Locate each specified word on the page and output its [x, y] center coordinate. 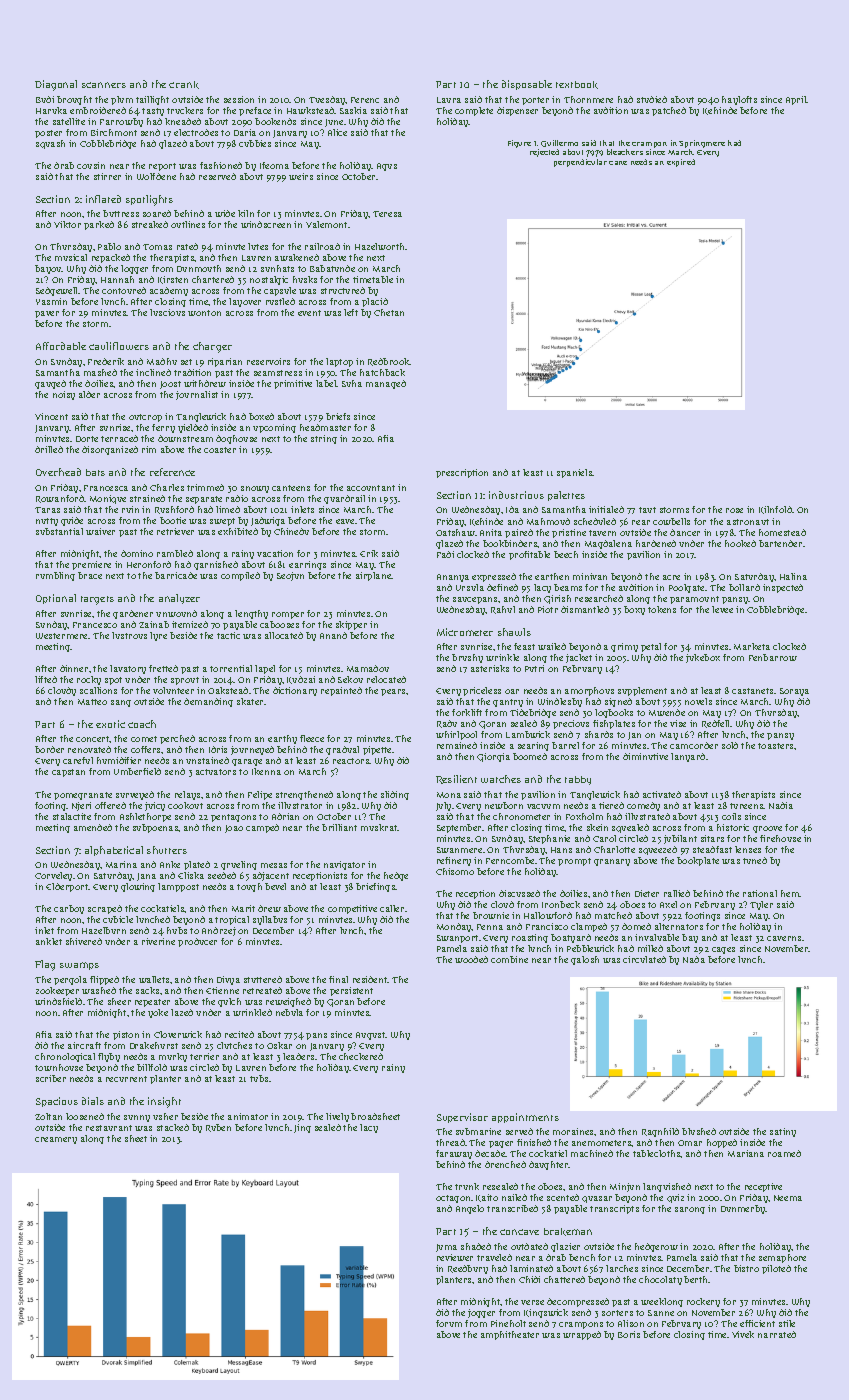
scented [563, 1197]
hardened [656, 543]
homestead [782, 532]
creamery [56, 1140]
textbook [577, 85]
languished [667, 1187]
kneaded [183, 121]
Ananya [453, 578]
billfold [152, 1067]
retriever [175, 531]
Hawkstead [311, 110]
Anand [333, 635]
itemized [190, 624]
